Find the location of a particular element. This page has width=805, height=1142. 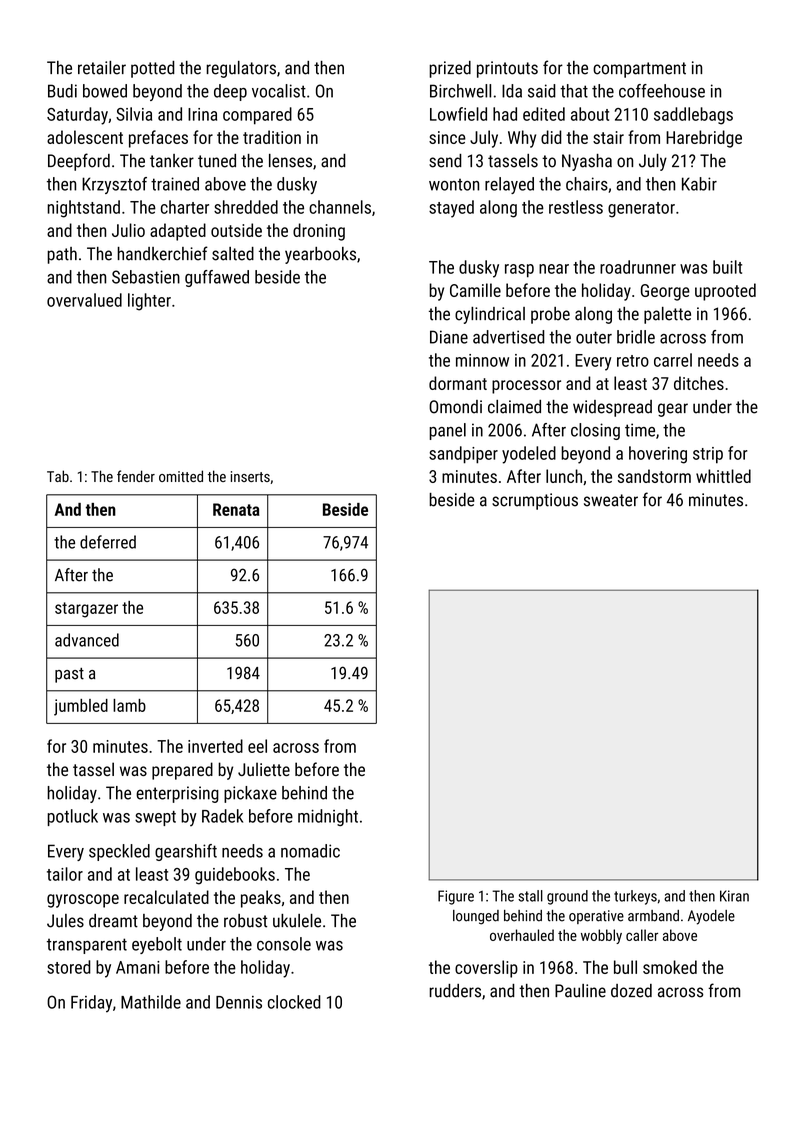

stargazer is located at coordinates (86, 610).
